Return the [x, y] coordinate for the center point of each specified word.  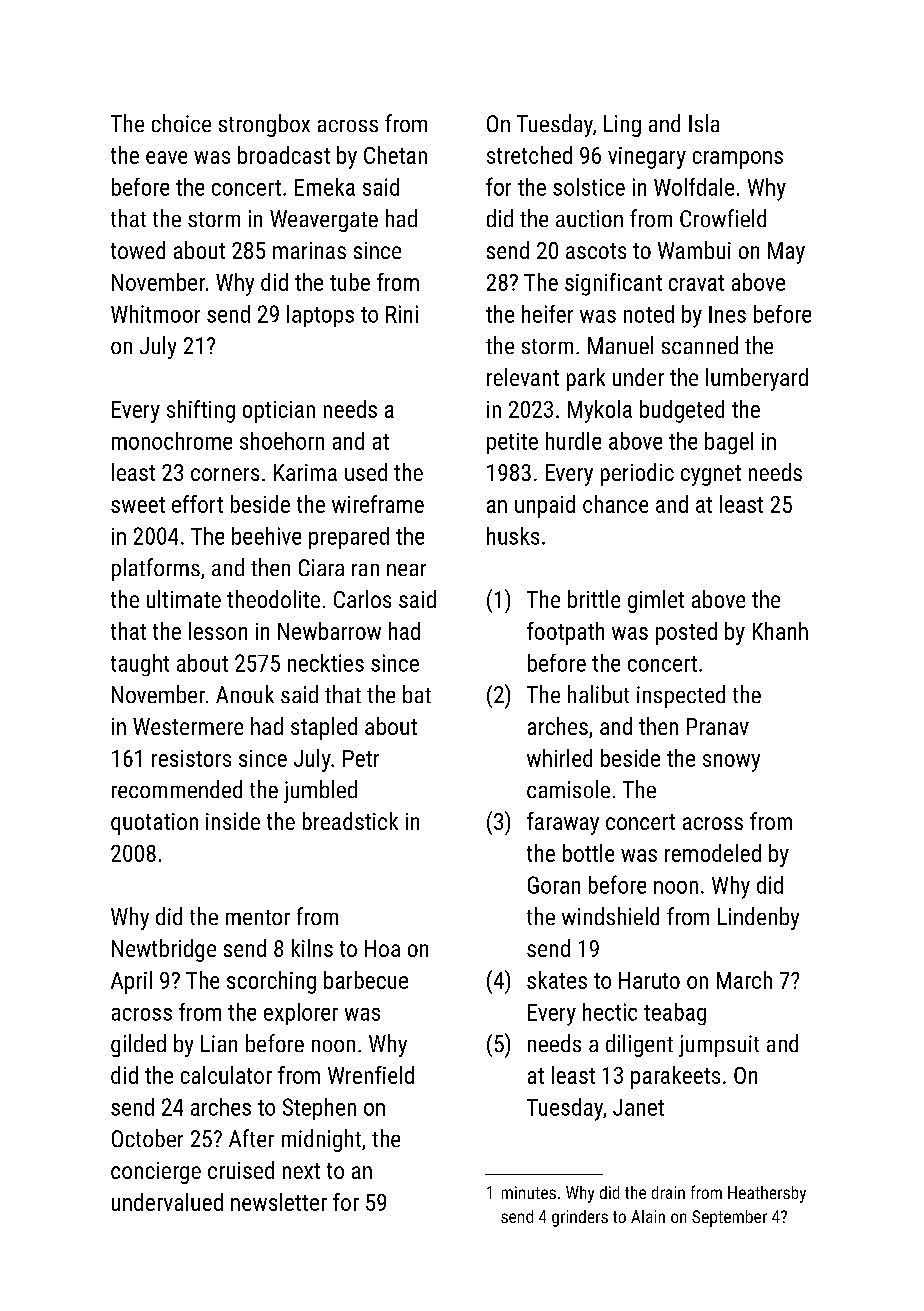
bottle [588, 853]
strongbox [264, 125]
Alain [648, 1216]
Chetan [395, 155]
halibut [598, 694]
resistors [191, 758]
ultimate [184, 599]
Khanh [780, 631]
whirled [559, 758]
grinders [580, 1218]
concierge [156, 1173]
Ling [622, 126]
